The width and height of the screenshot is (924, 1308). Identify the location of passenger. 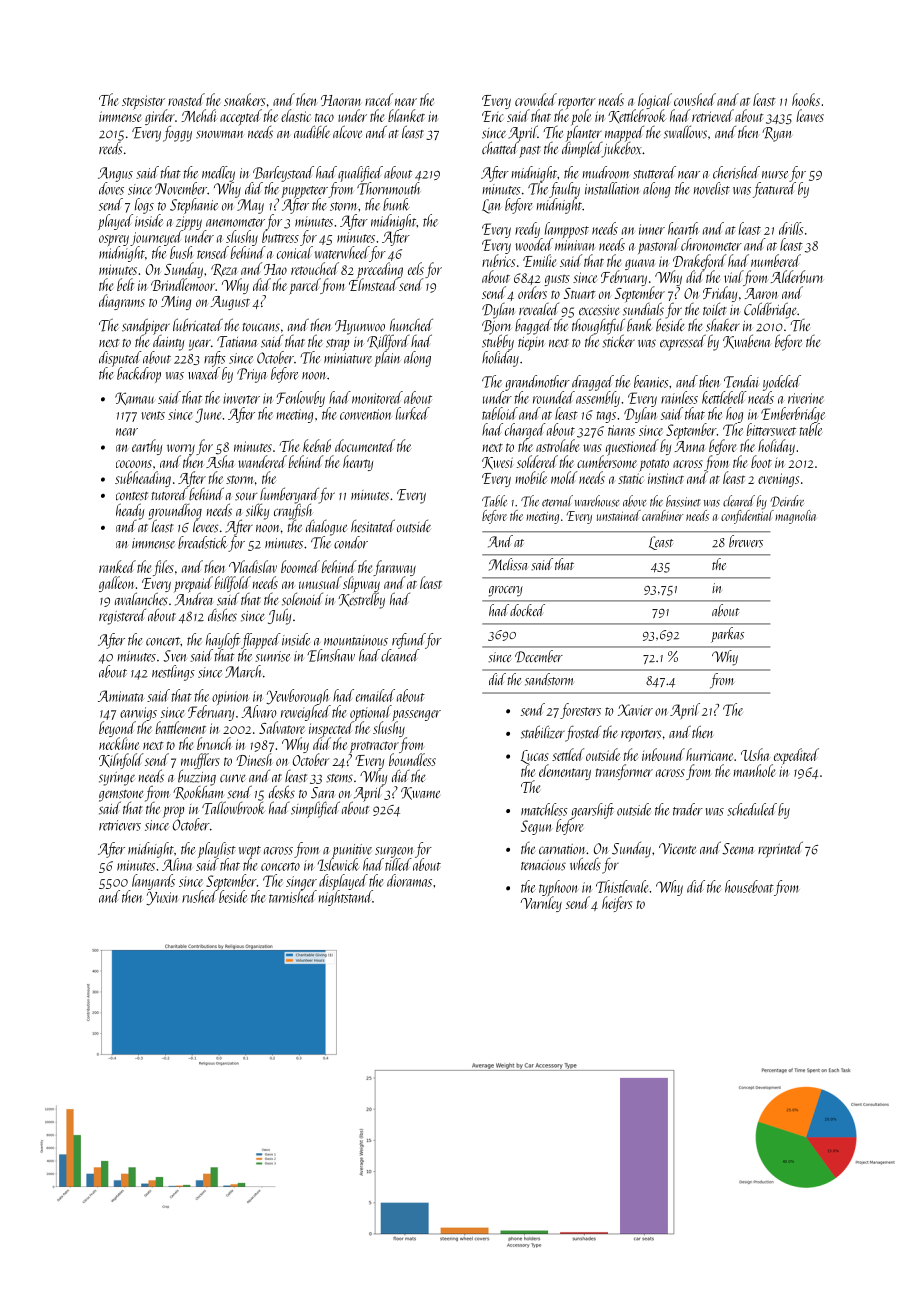
(416, 715).
